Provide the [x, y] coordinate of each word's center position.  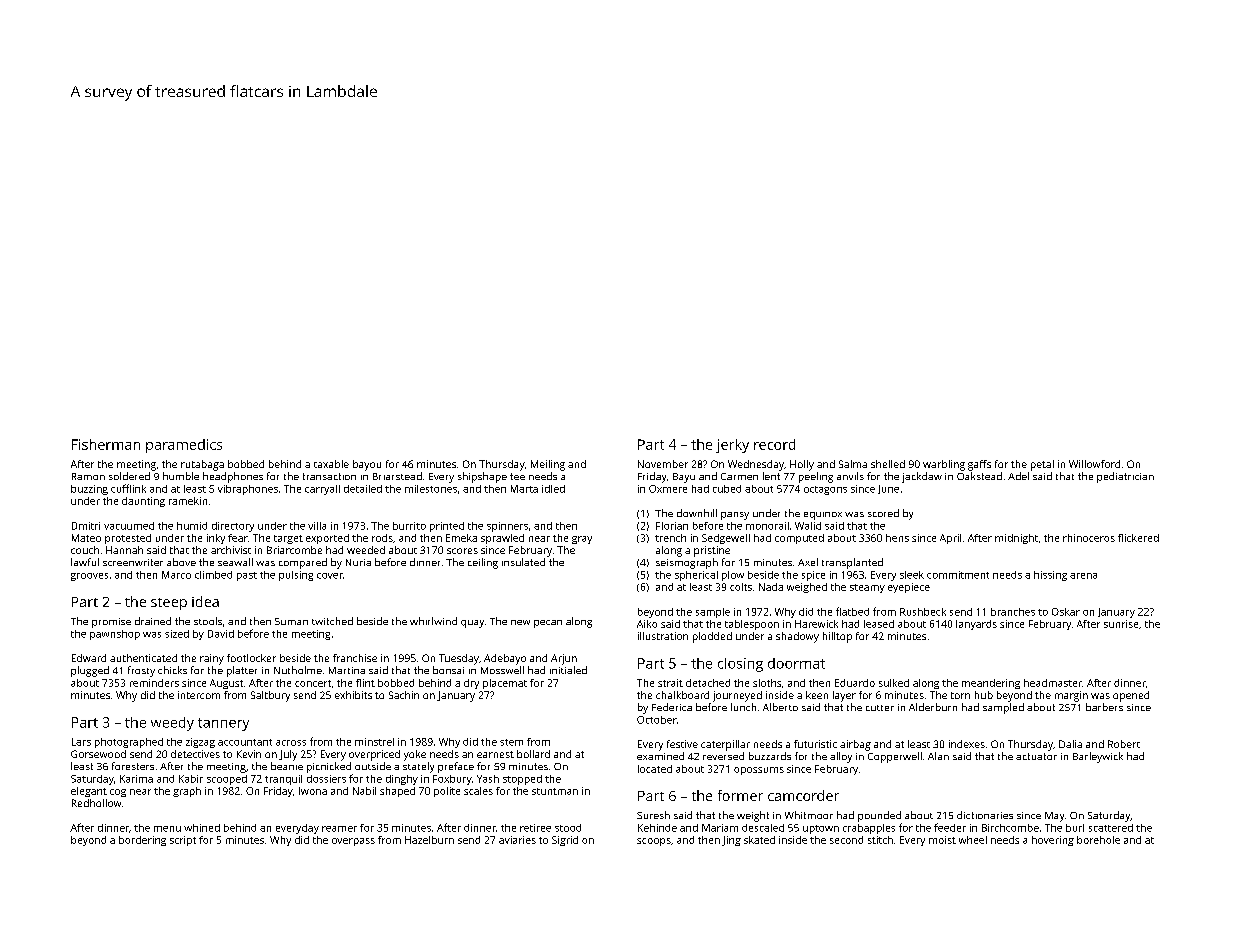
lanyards [976, 625]
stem [511, 742]
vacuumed [129, 526]
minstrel [374, 742]
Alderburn [933, 707]
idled [553, 489]
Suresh [653, 815]
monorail [767, 526]
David [221, 634]
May [1054, 817]
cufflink [128, 488]
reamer [339, 829]
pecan [548, 624]
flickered [1138, 538]
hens [897, 538]
